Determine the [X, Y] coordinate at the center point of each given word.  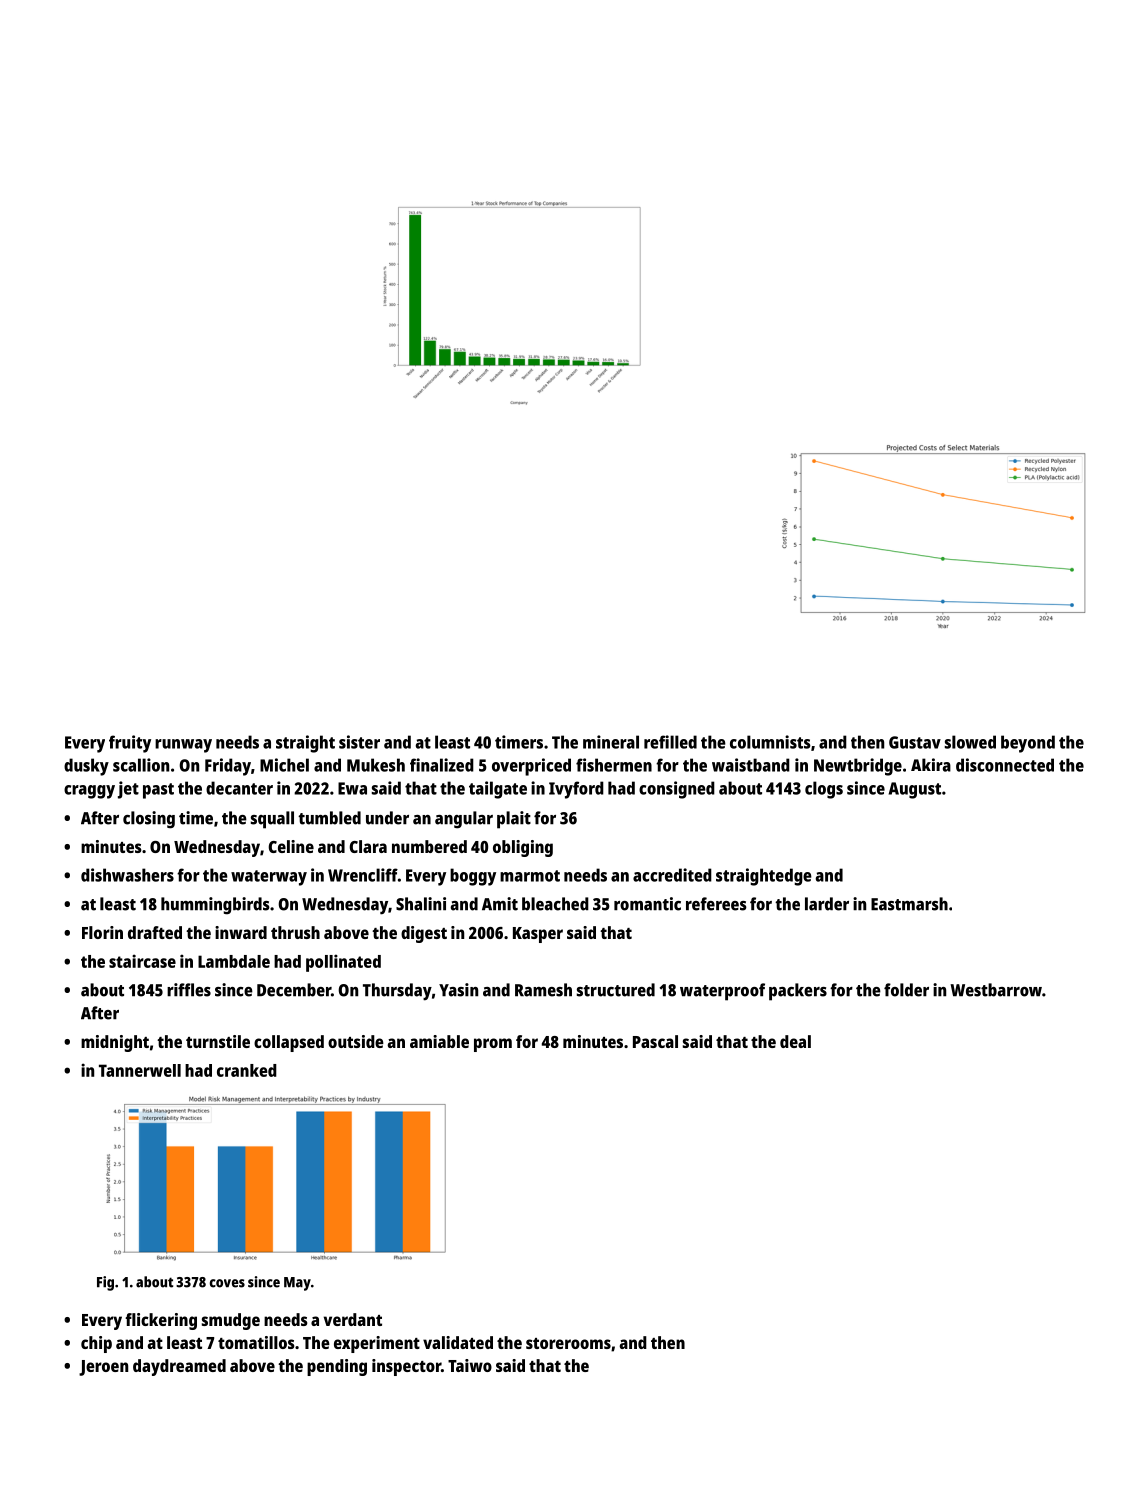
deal [795, 1041]
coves [227, 1283]
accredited [672, 875]
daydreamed [179, 1367]
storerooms [568, 1343]
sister [359, 742]
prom [493, 1045]
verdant [353, 1319]
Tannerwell [140, 1070]
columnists [770, 742]
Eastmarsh [909, 904]
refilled [670, 742]
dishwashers [127, 875]
